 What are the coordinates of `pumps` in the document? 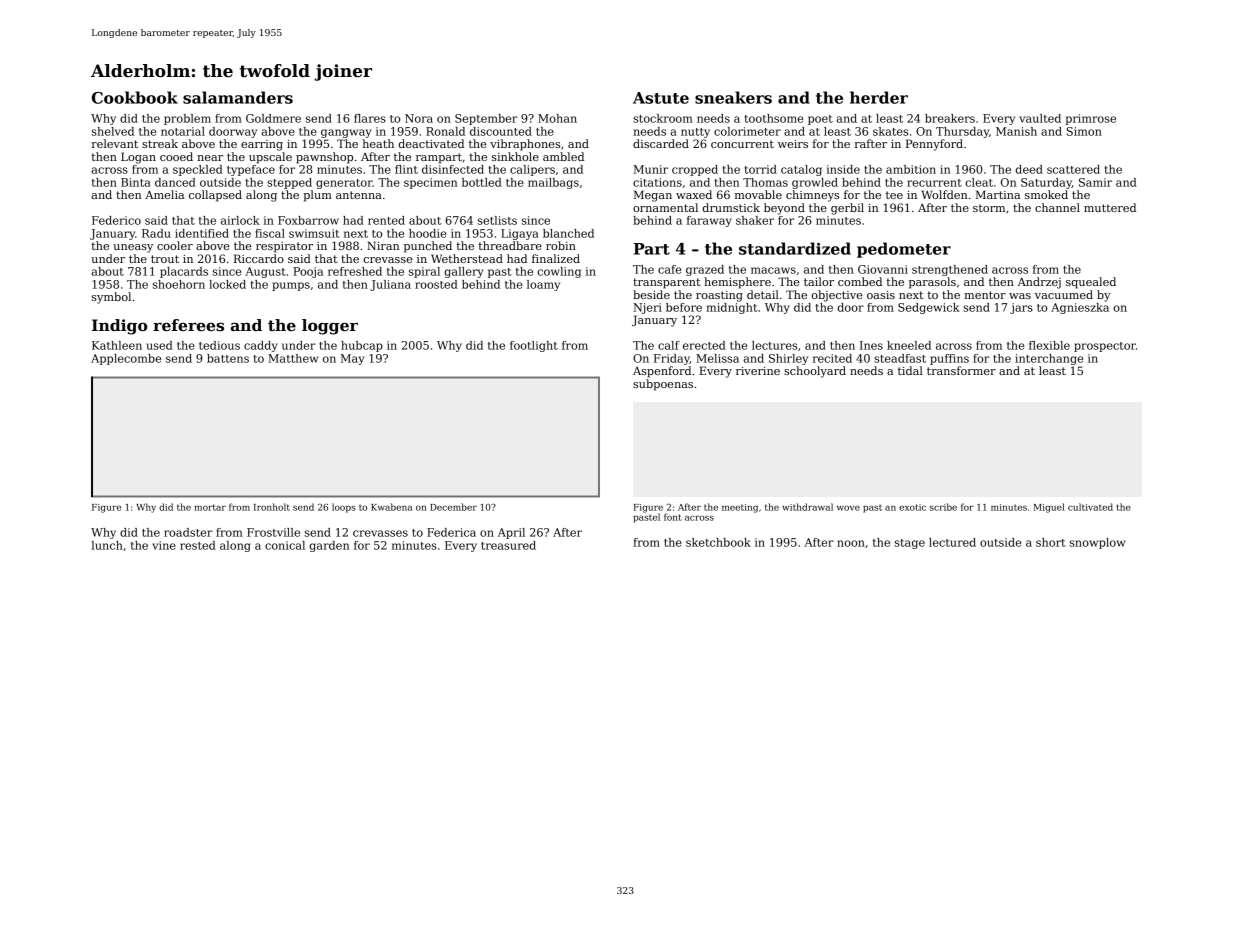 It's located at (291, 286).
